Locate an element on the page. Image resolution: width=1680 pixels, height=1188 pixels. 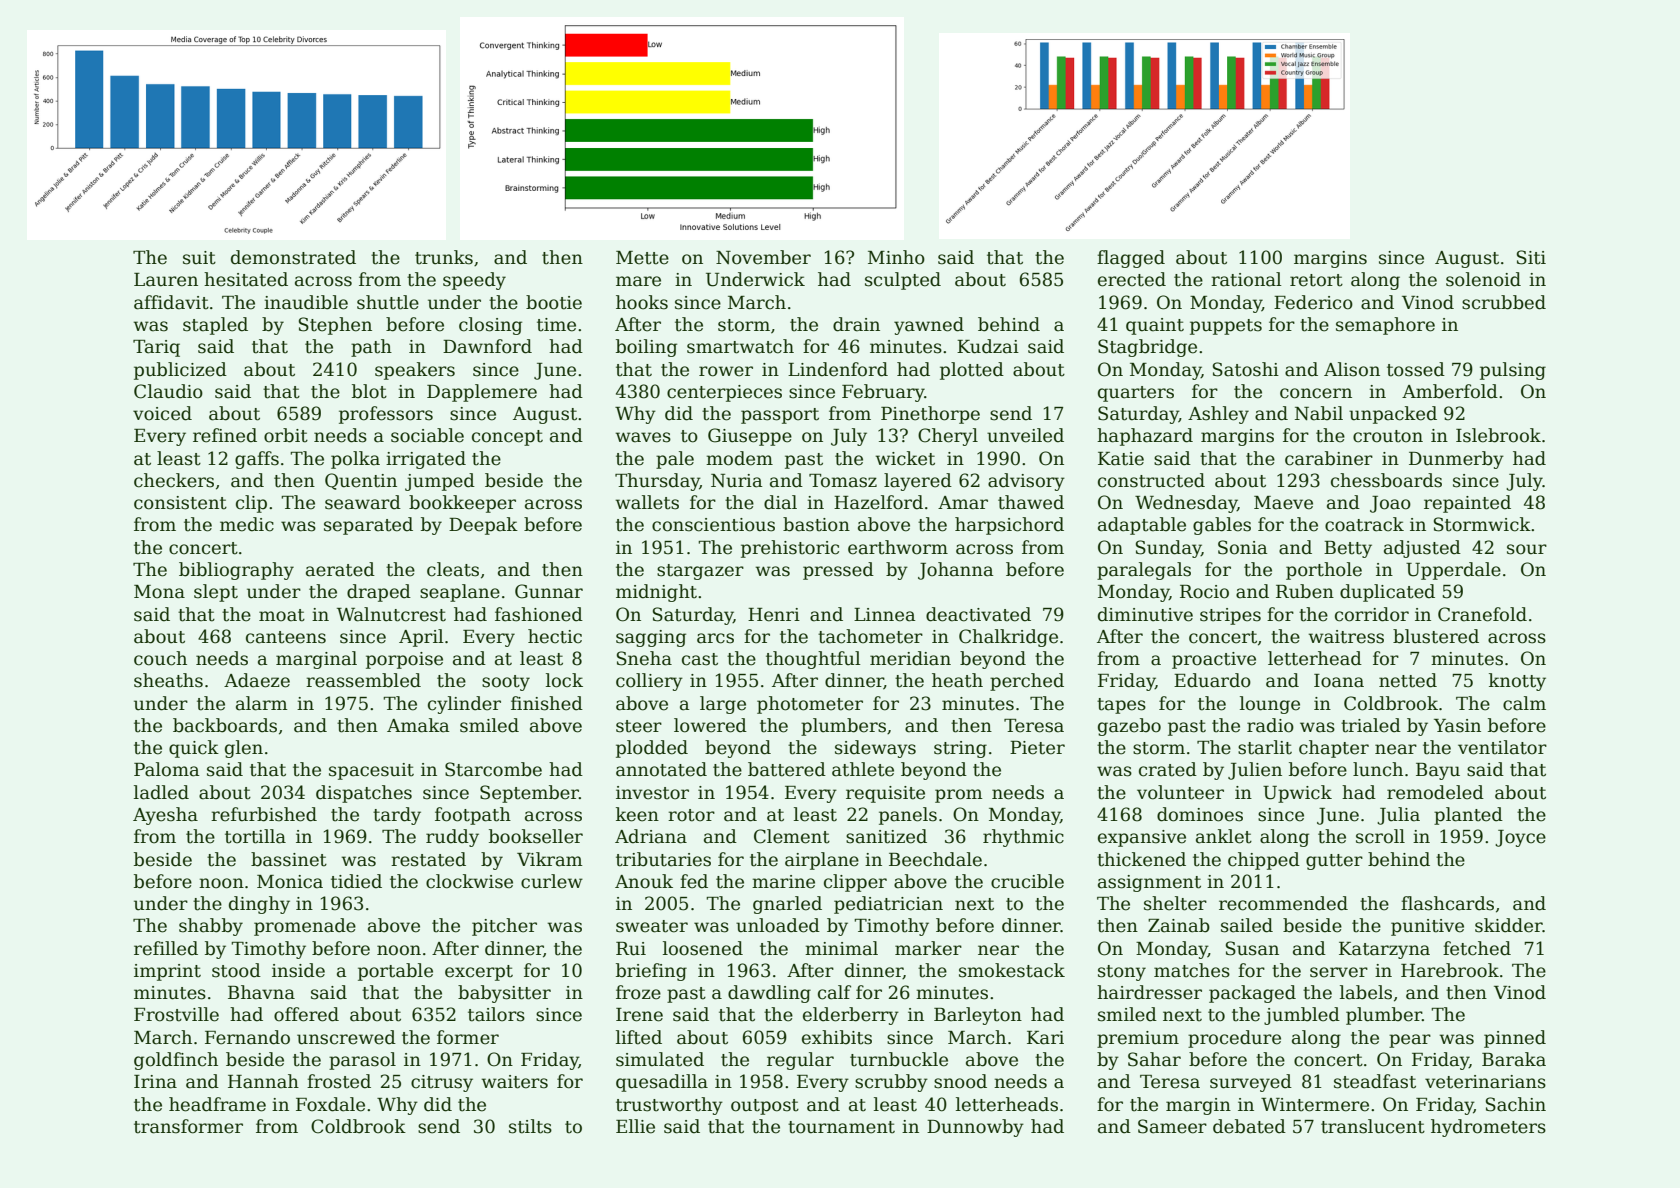
scrubby is located at coordinates (891, 1083).
